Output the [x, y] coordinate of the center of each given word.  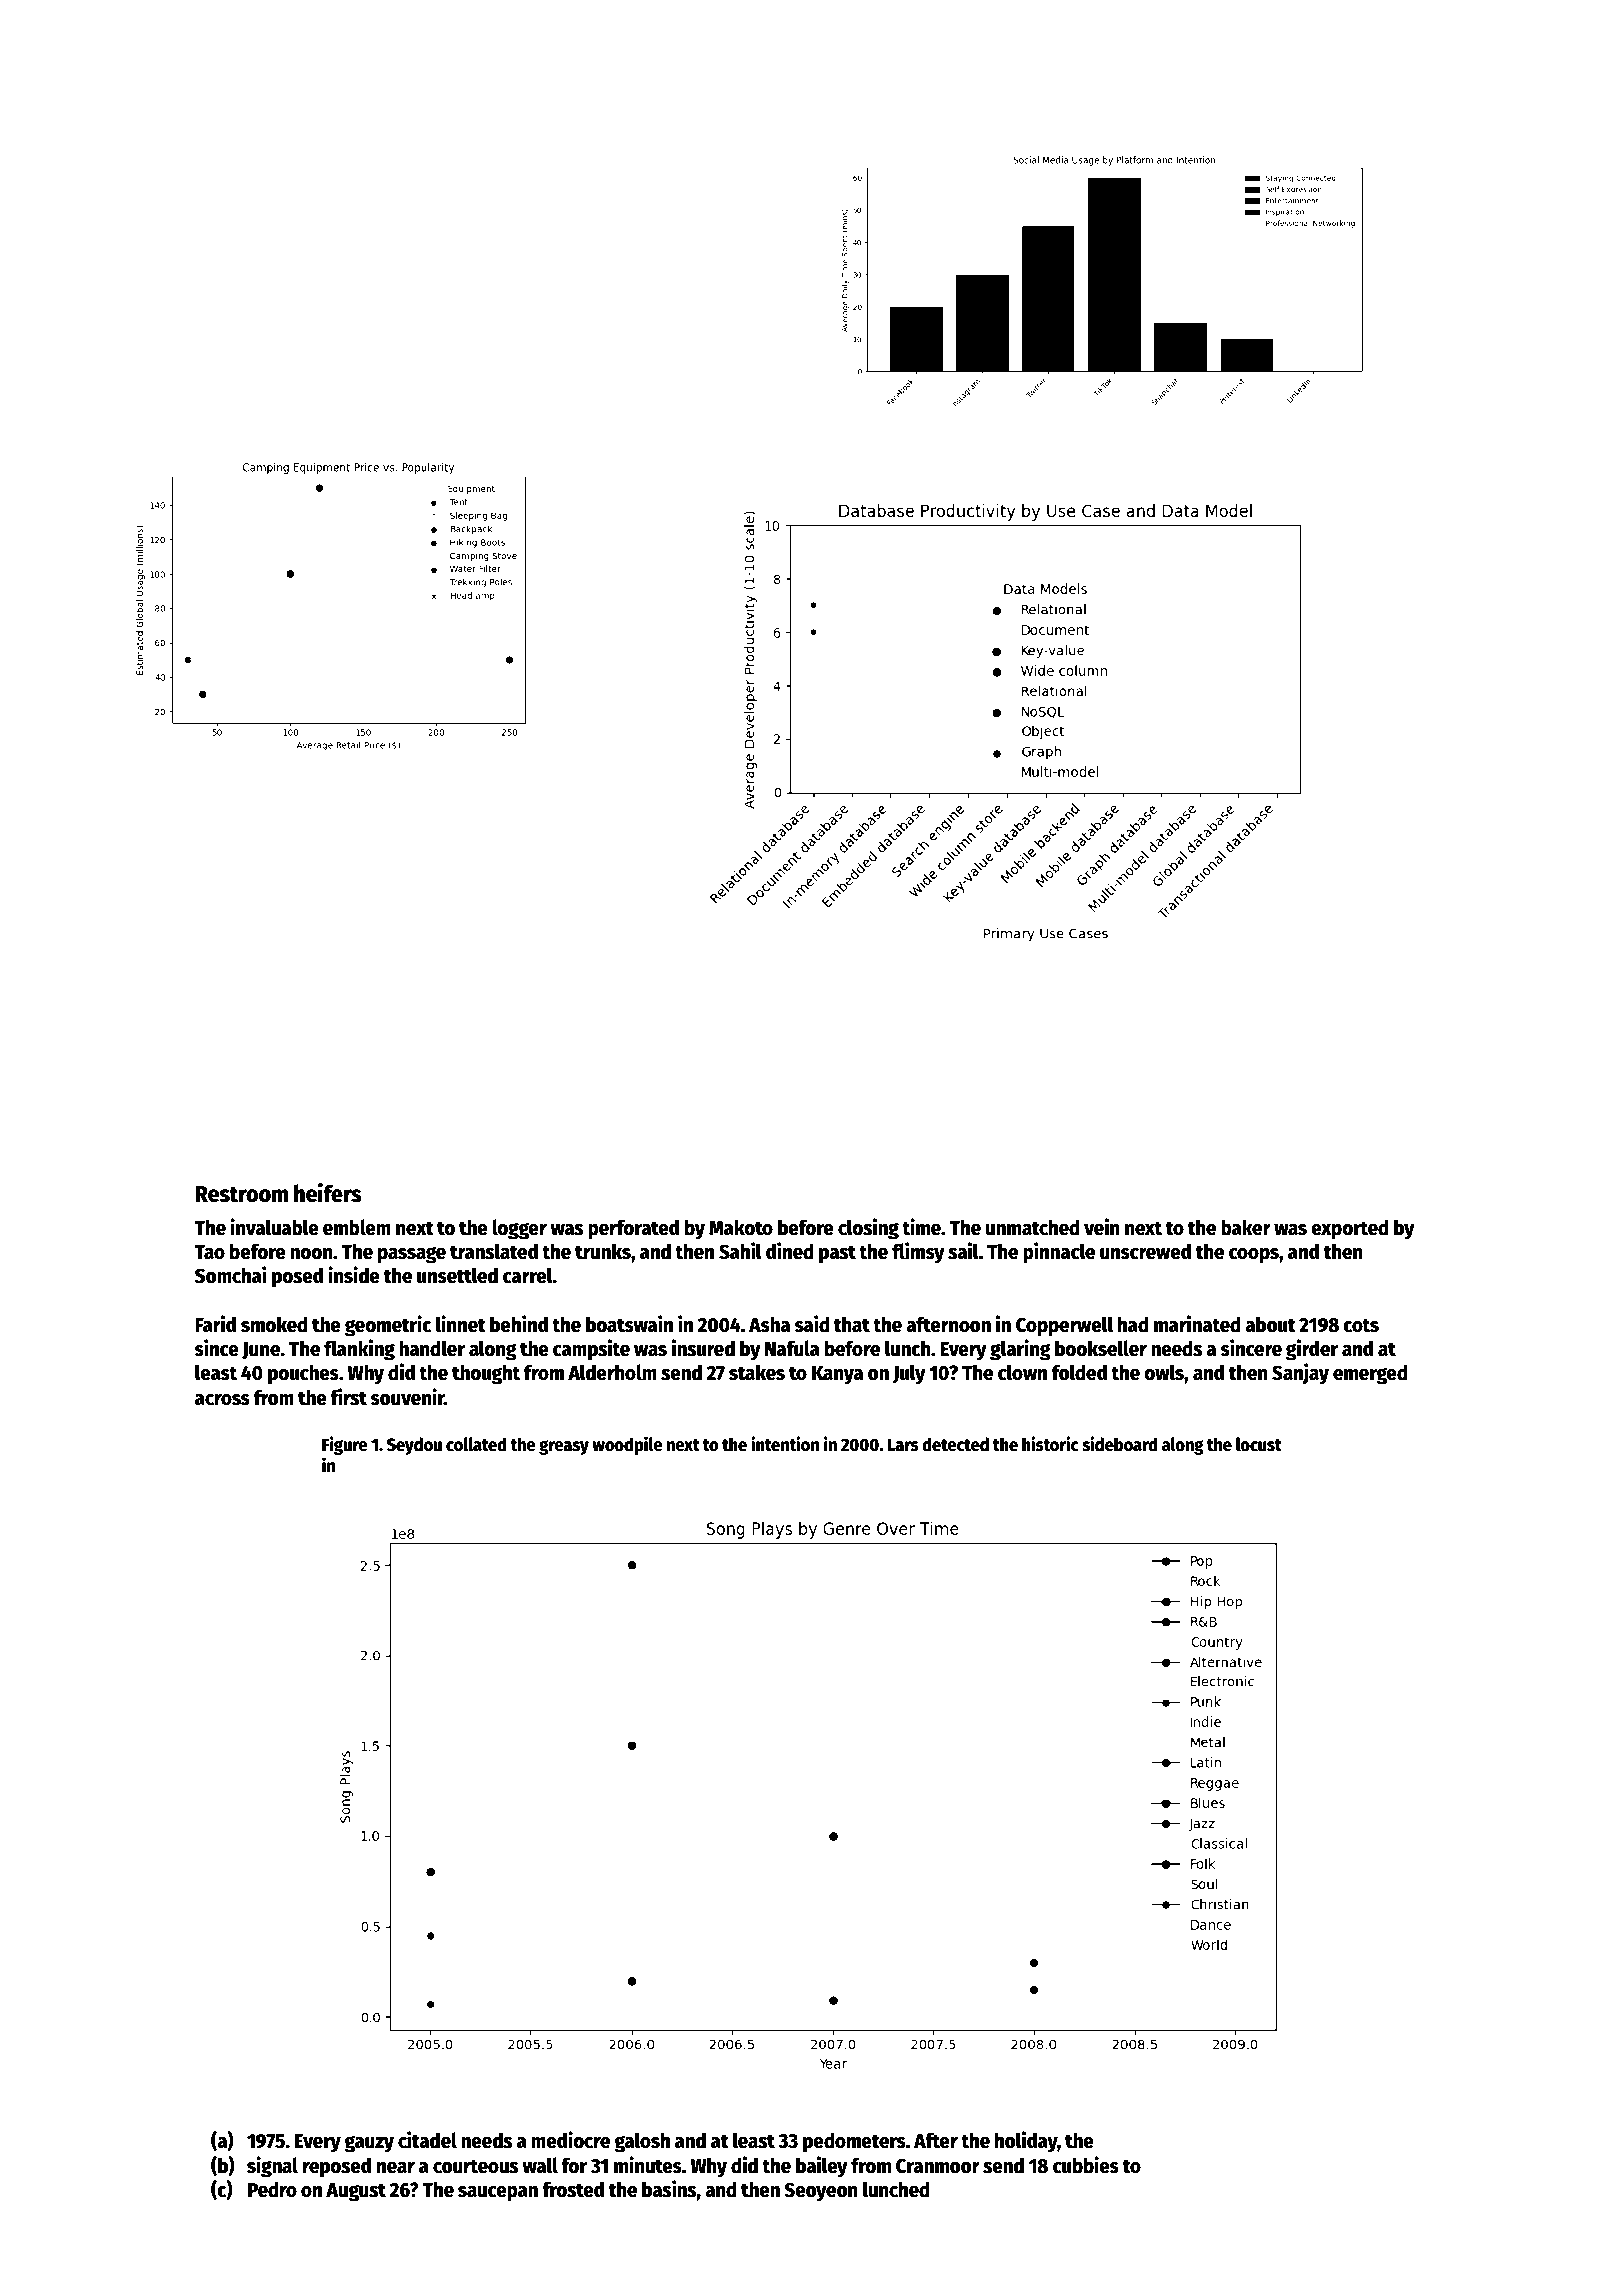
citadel [427, 2140]
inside [354, 1275]
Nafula [792, 1348]
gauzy [369, 2144]
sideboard [1120, 1444]
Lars [903, 1445]
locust [1259, 1444]
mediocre [570, 2140]
